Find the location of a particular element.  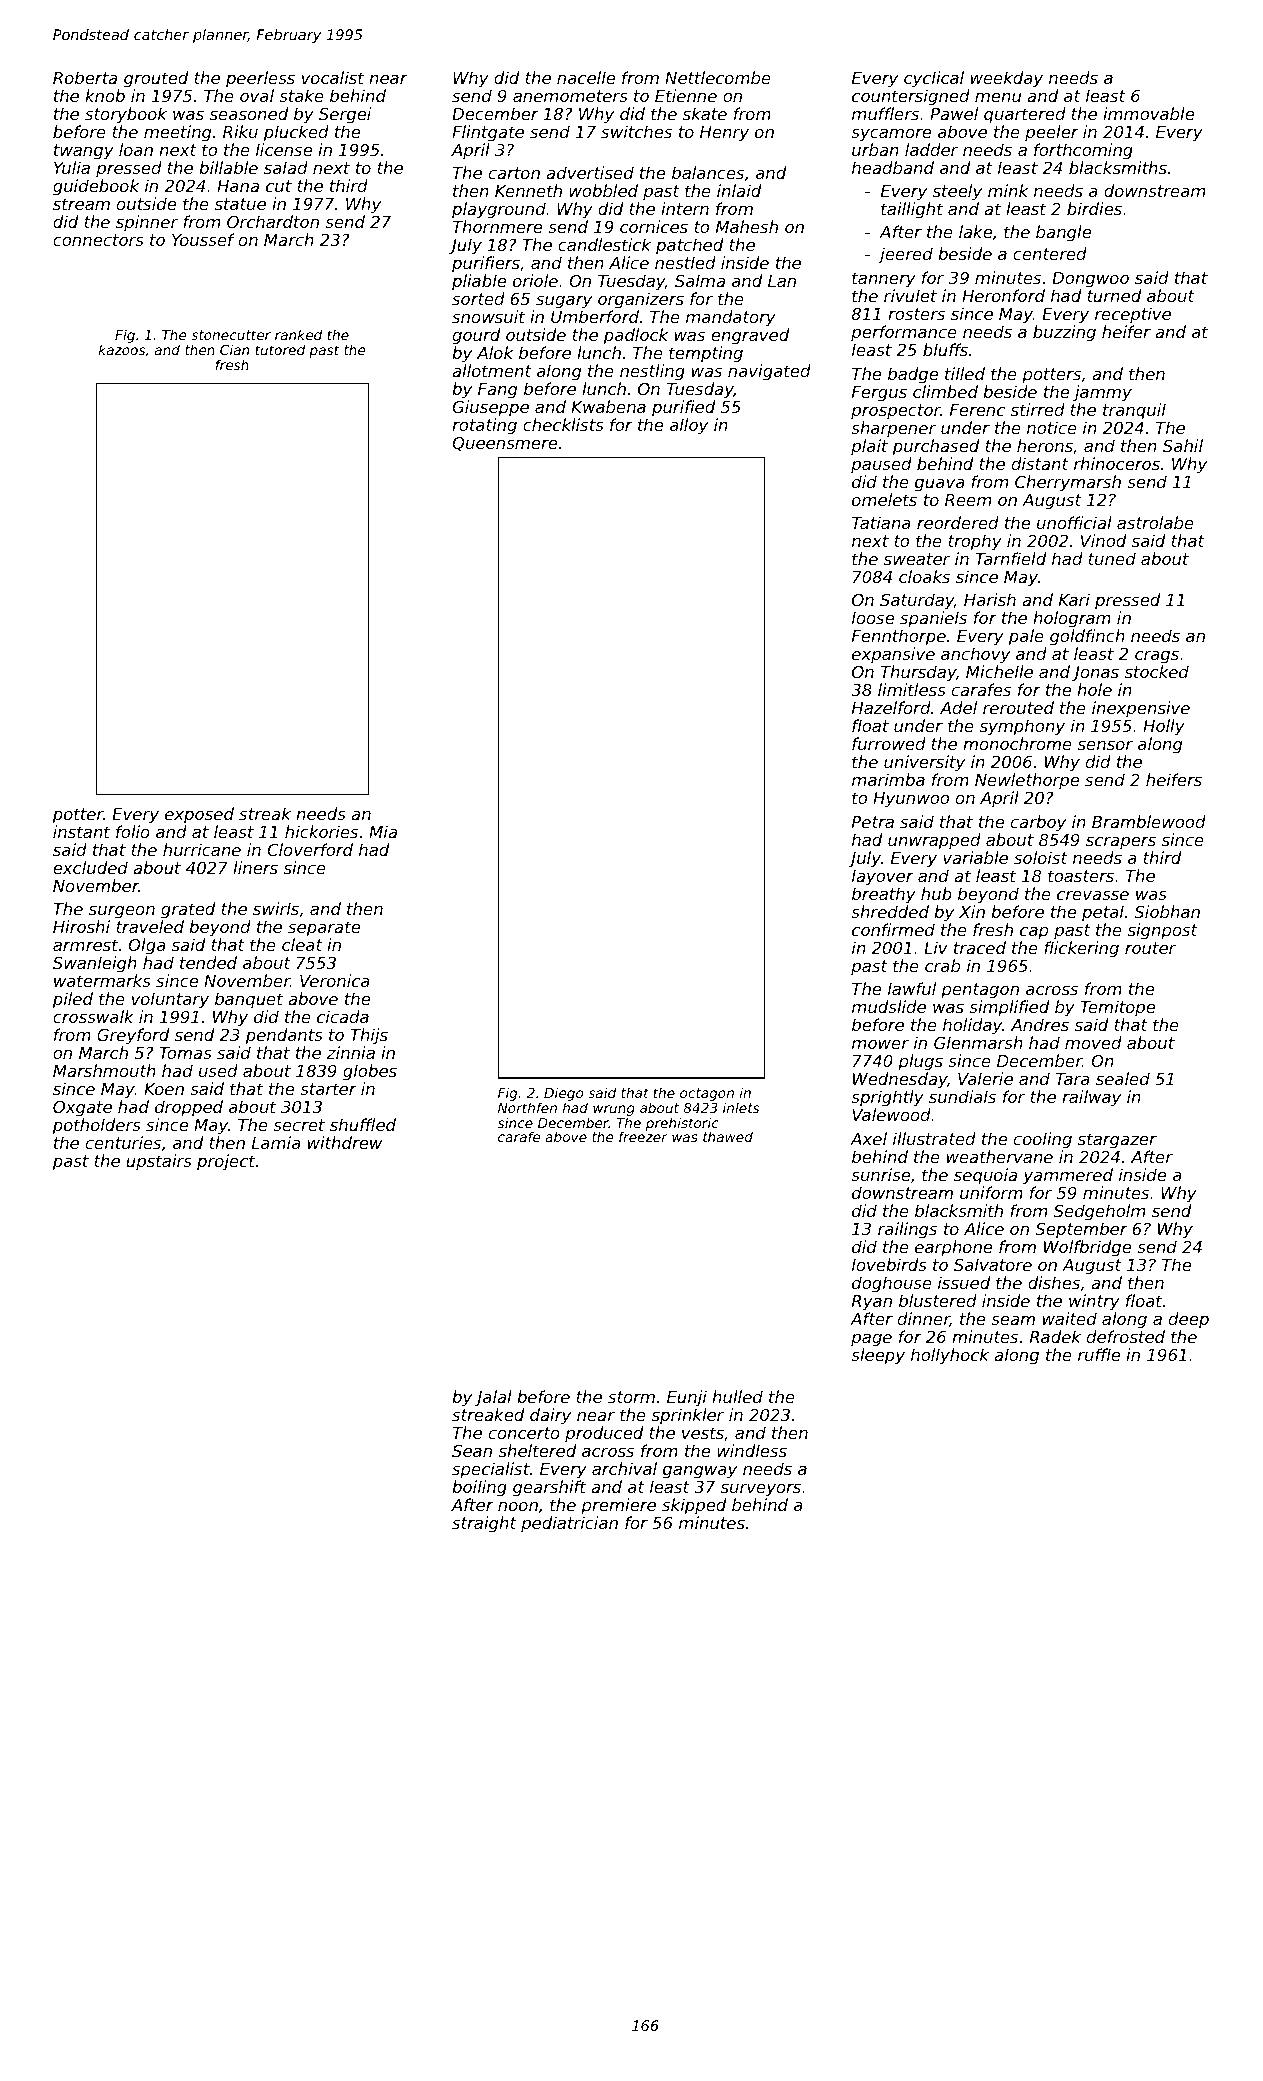

hickories is located at coordinates (321, 831).
